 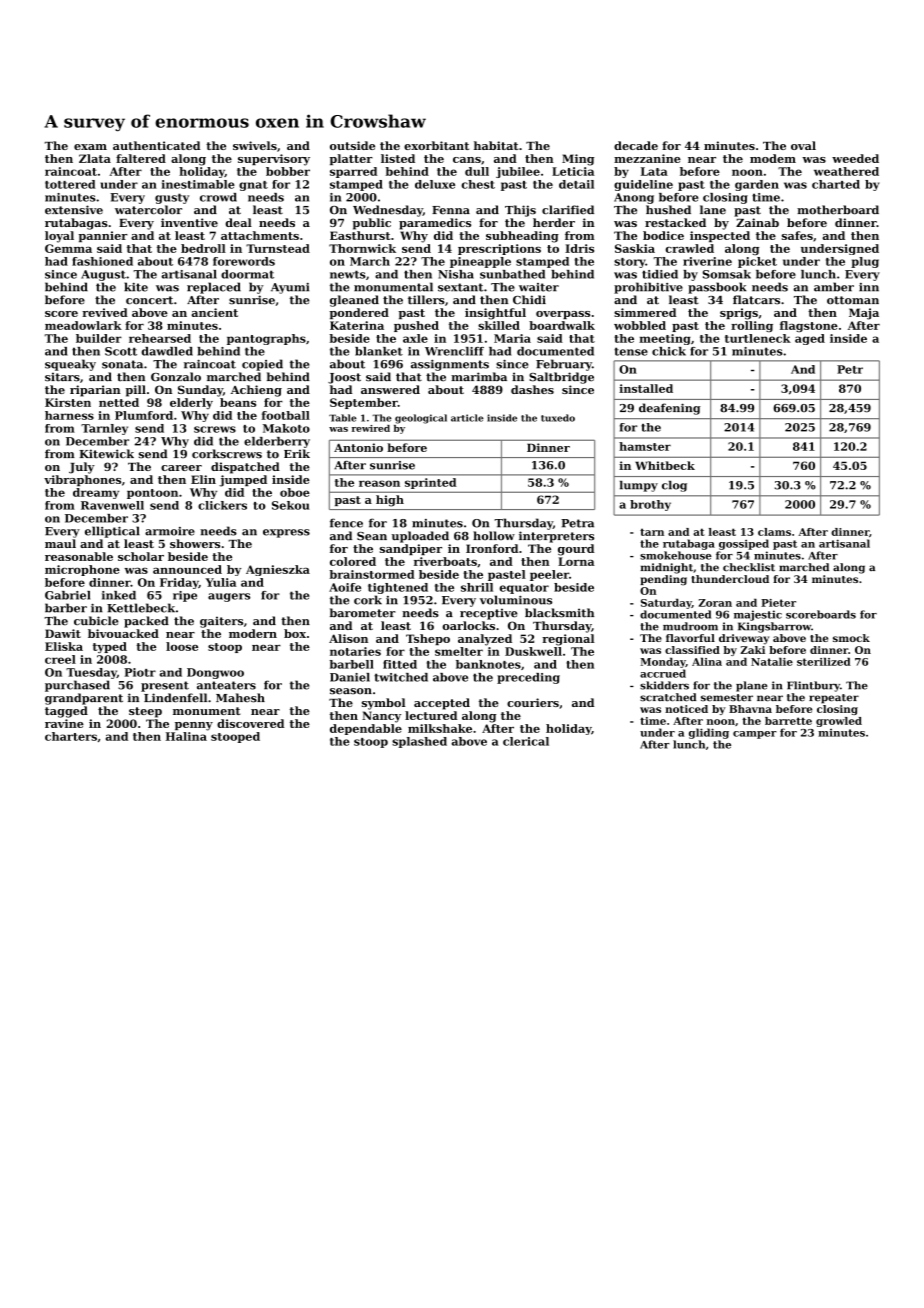 I want to click on swivels, so click(x=255, y=145).
